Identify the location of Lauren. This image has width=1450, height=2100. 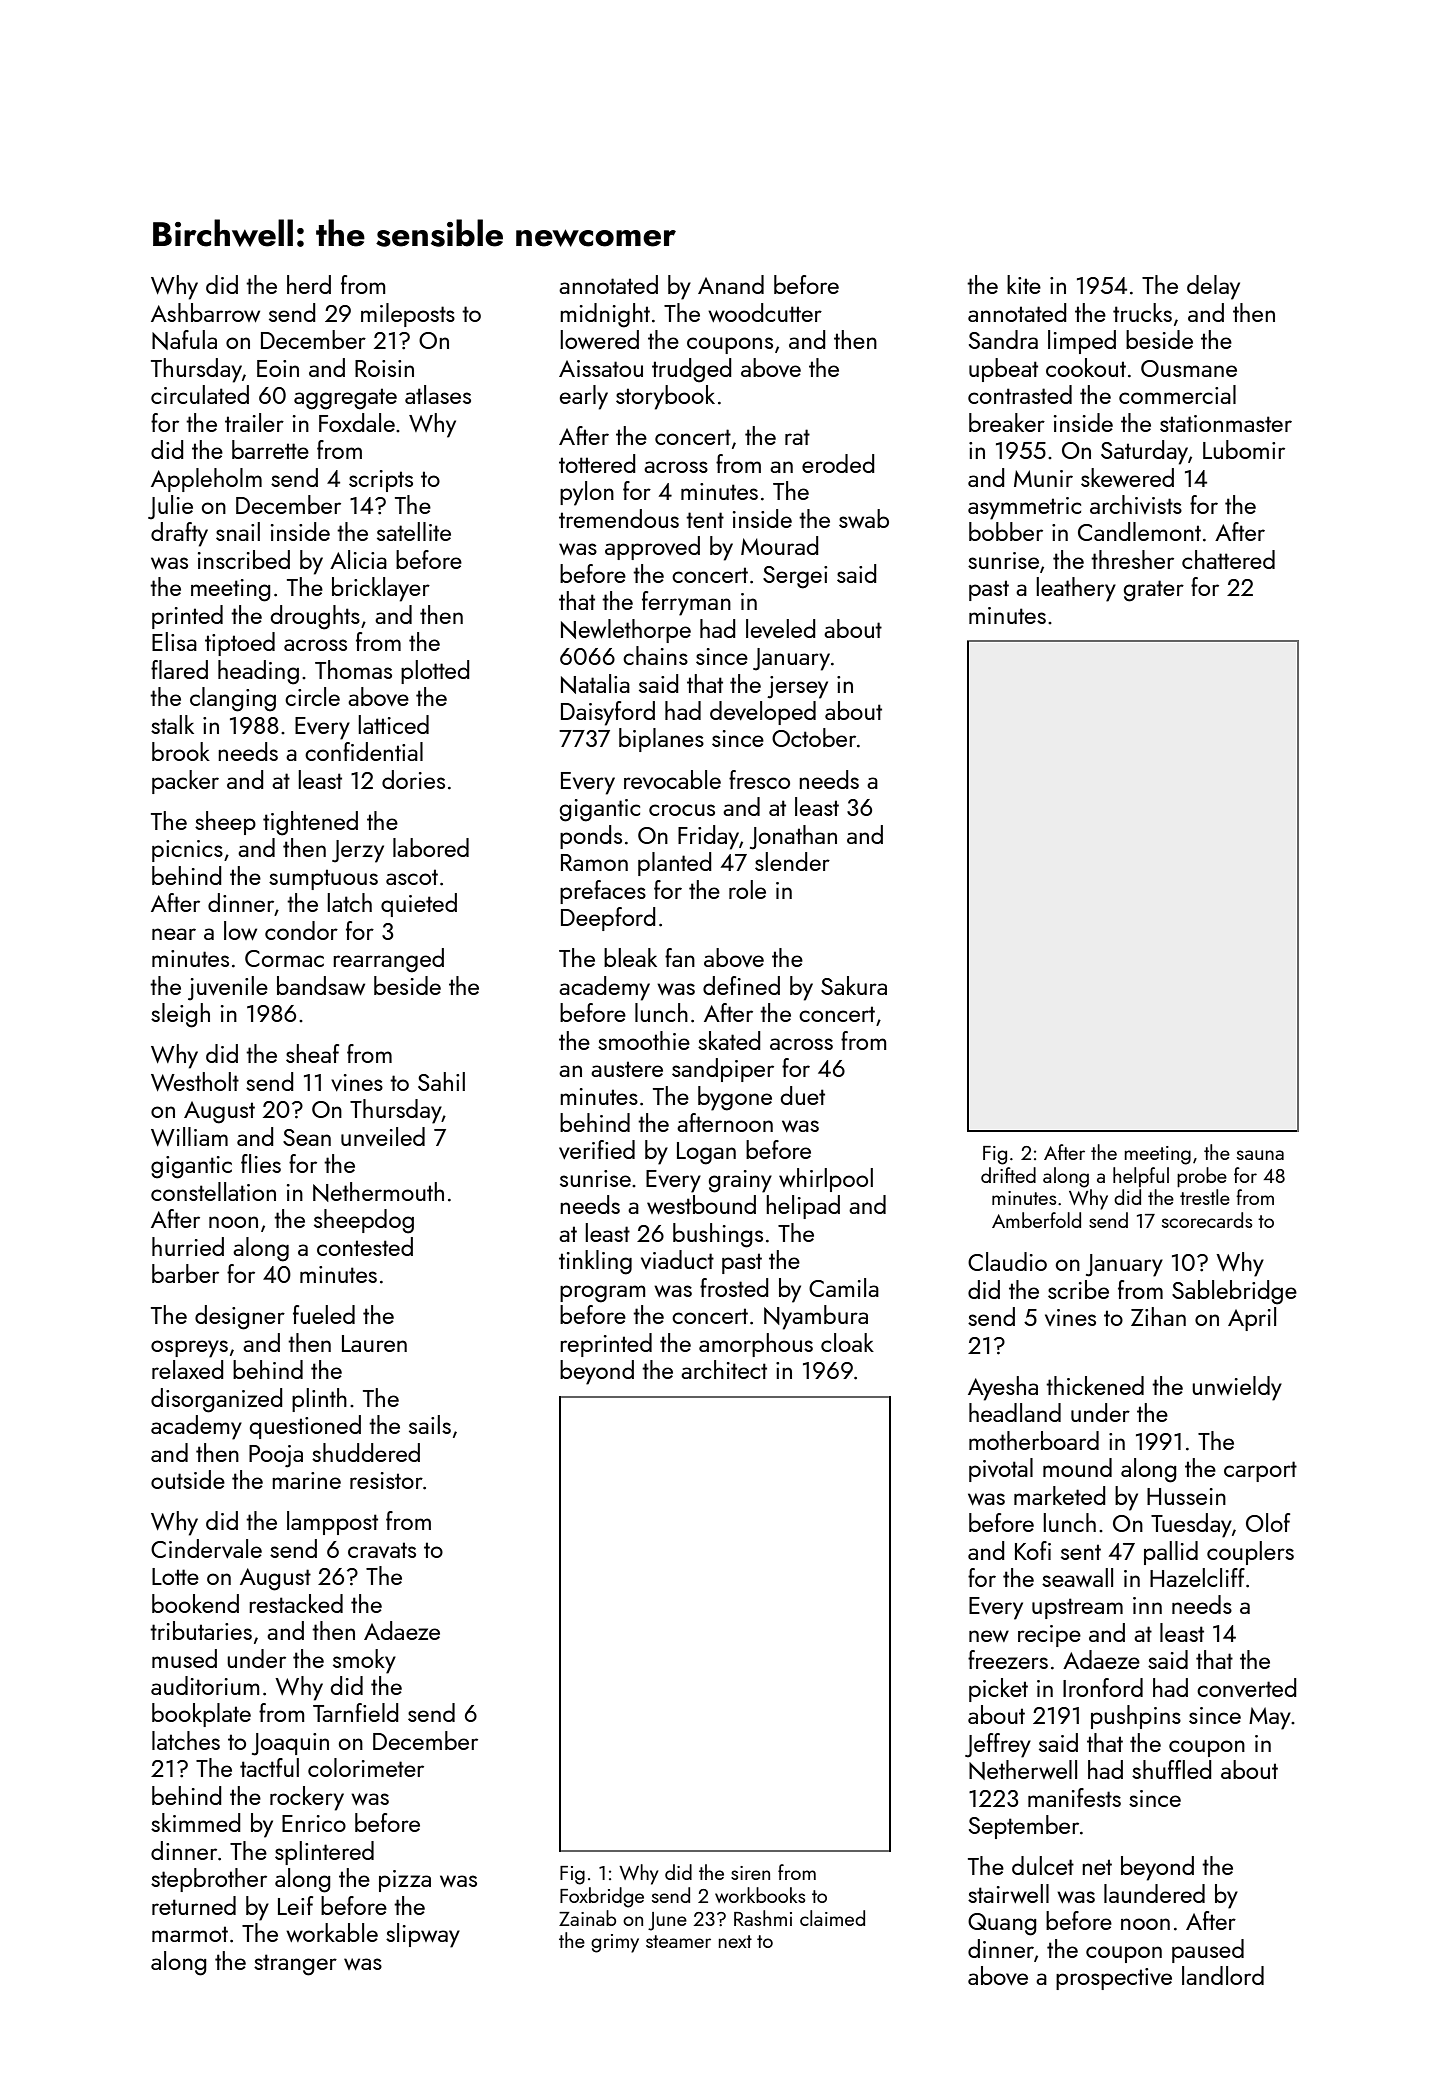
(374, 1343).
